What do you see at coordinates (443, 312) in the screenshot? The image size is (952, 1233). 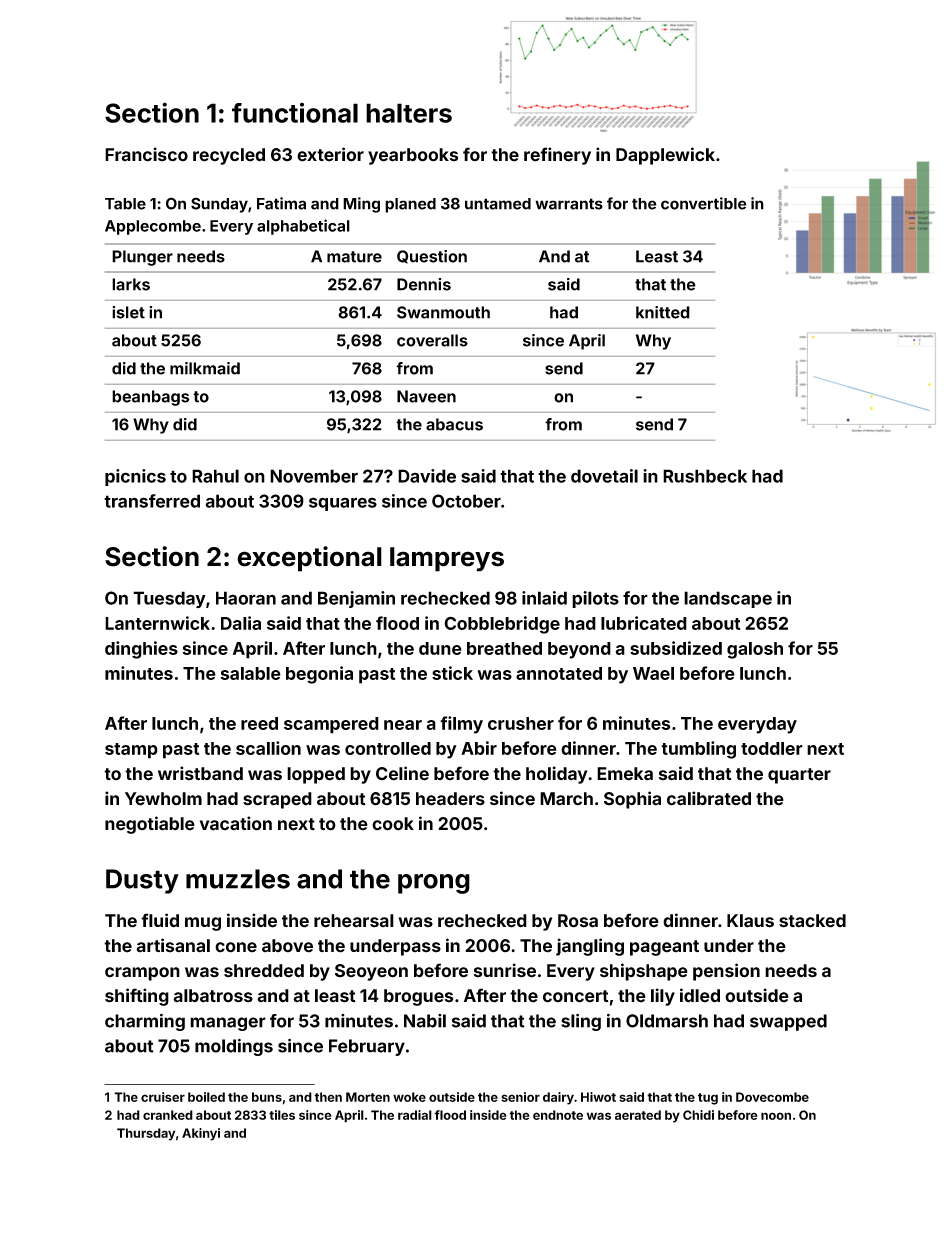 I see `Swanmouth` at bounding box center [443, 312].
